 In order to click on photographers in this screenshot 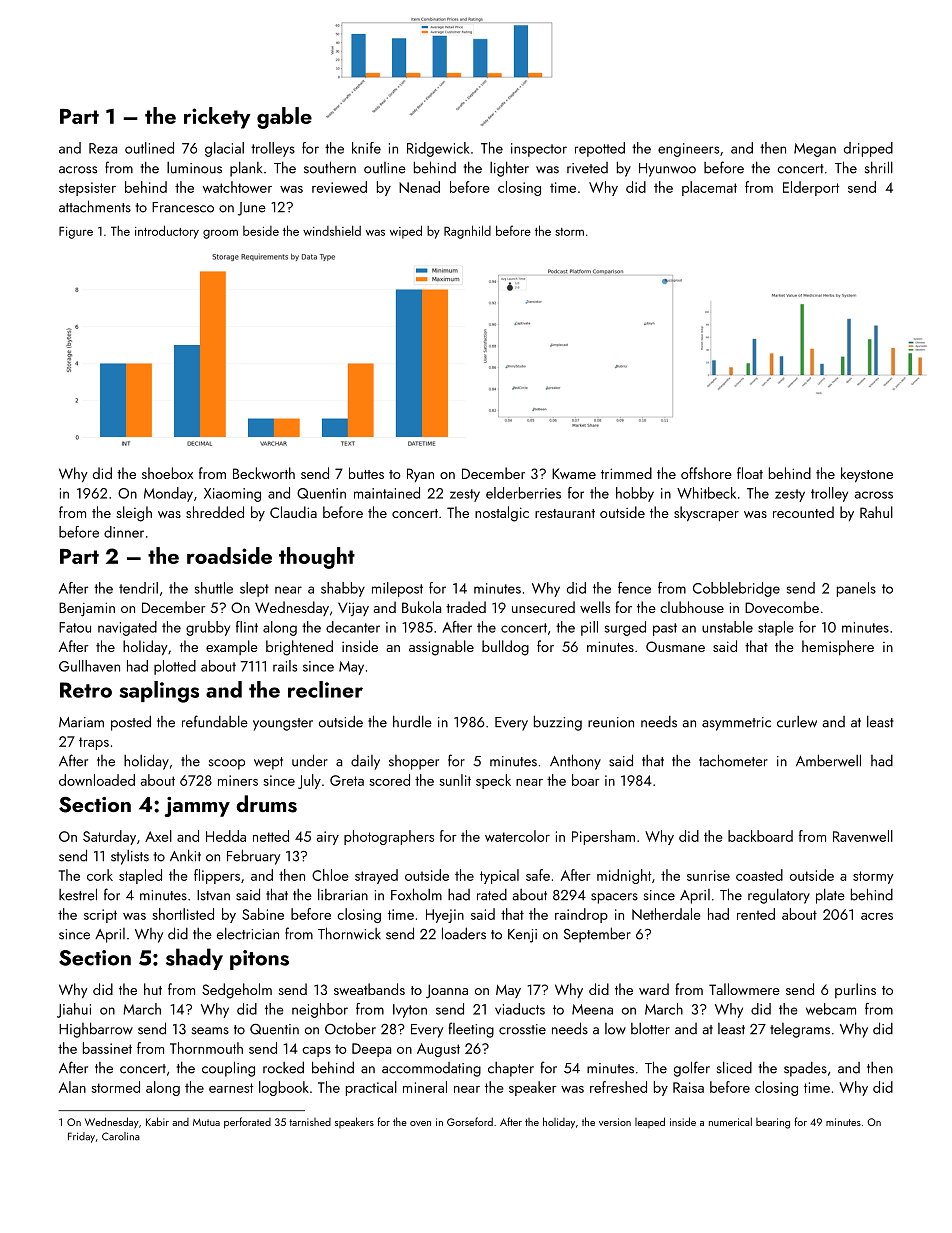, I will do `click(389, 837)`.
